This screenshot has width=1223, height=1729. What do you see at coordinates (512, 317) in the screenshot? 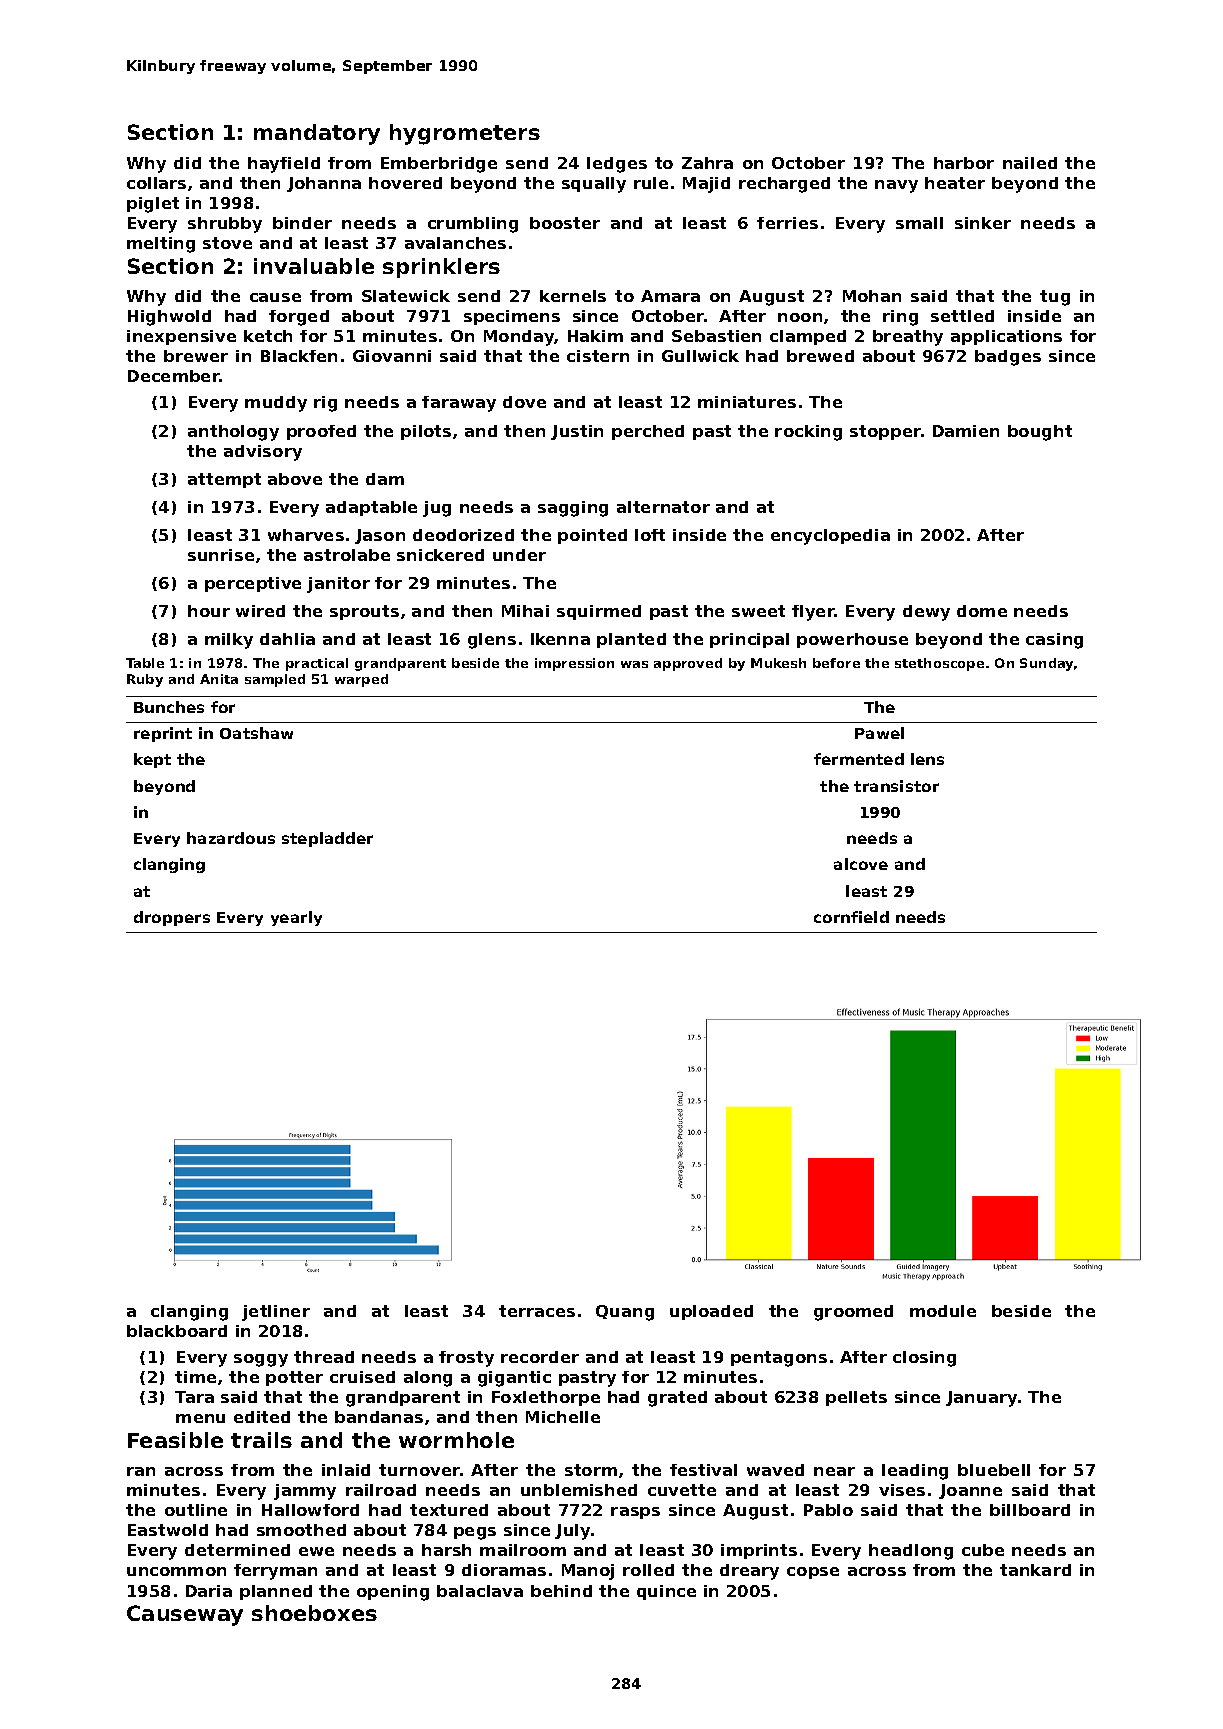
I see `specimens` at bounding box center [512, 317].
